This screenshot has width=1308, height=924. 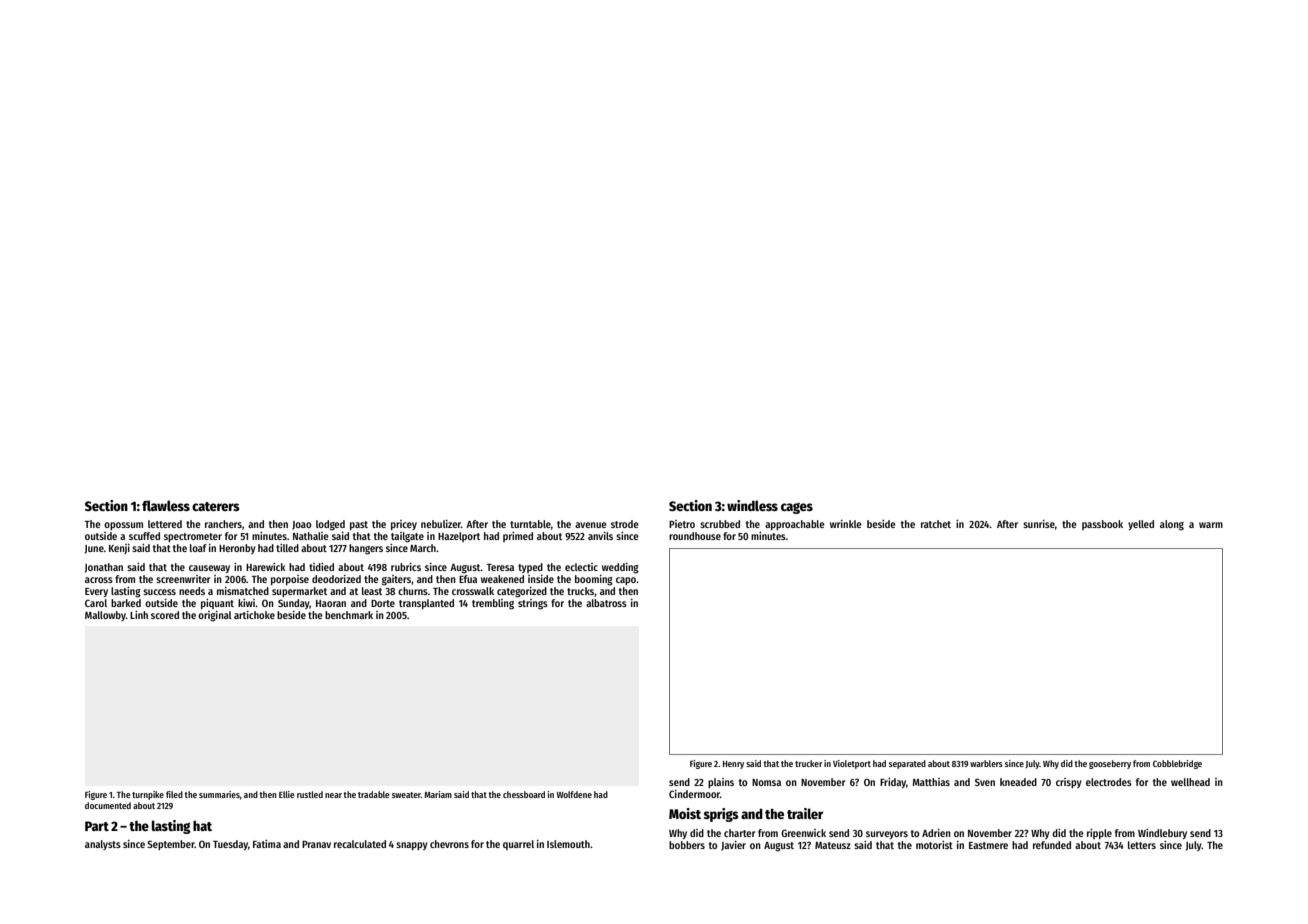 What do you see at coordinates (833, 845) in the screenshot?
I see `Mateusz` at bounding box center [833, 845].
